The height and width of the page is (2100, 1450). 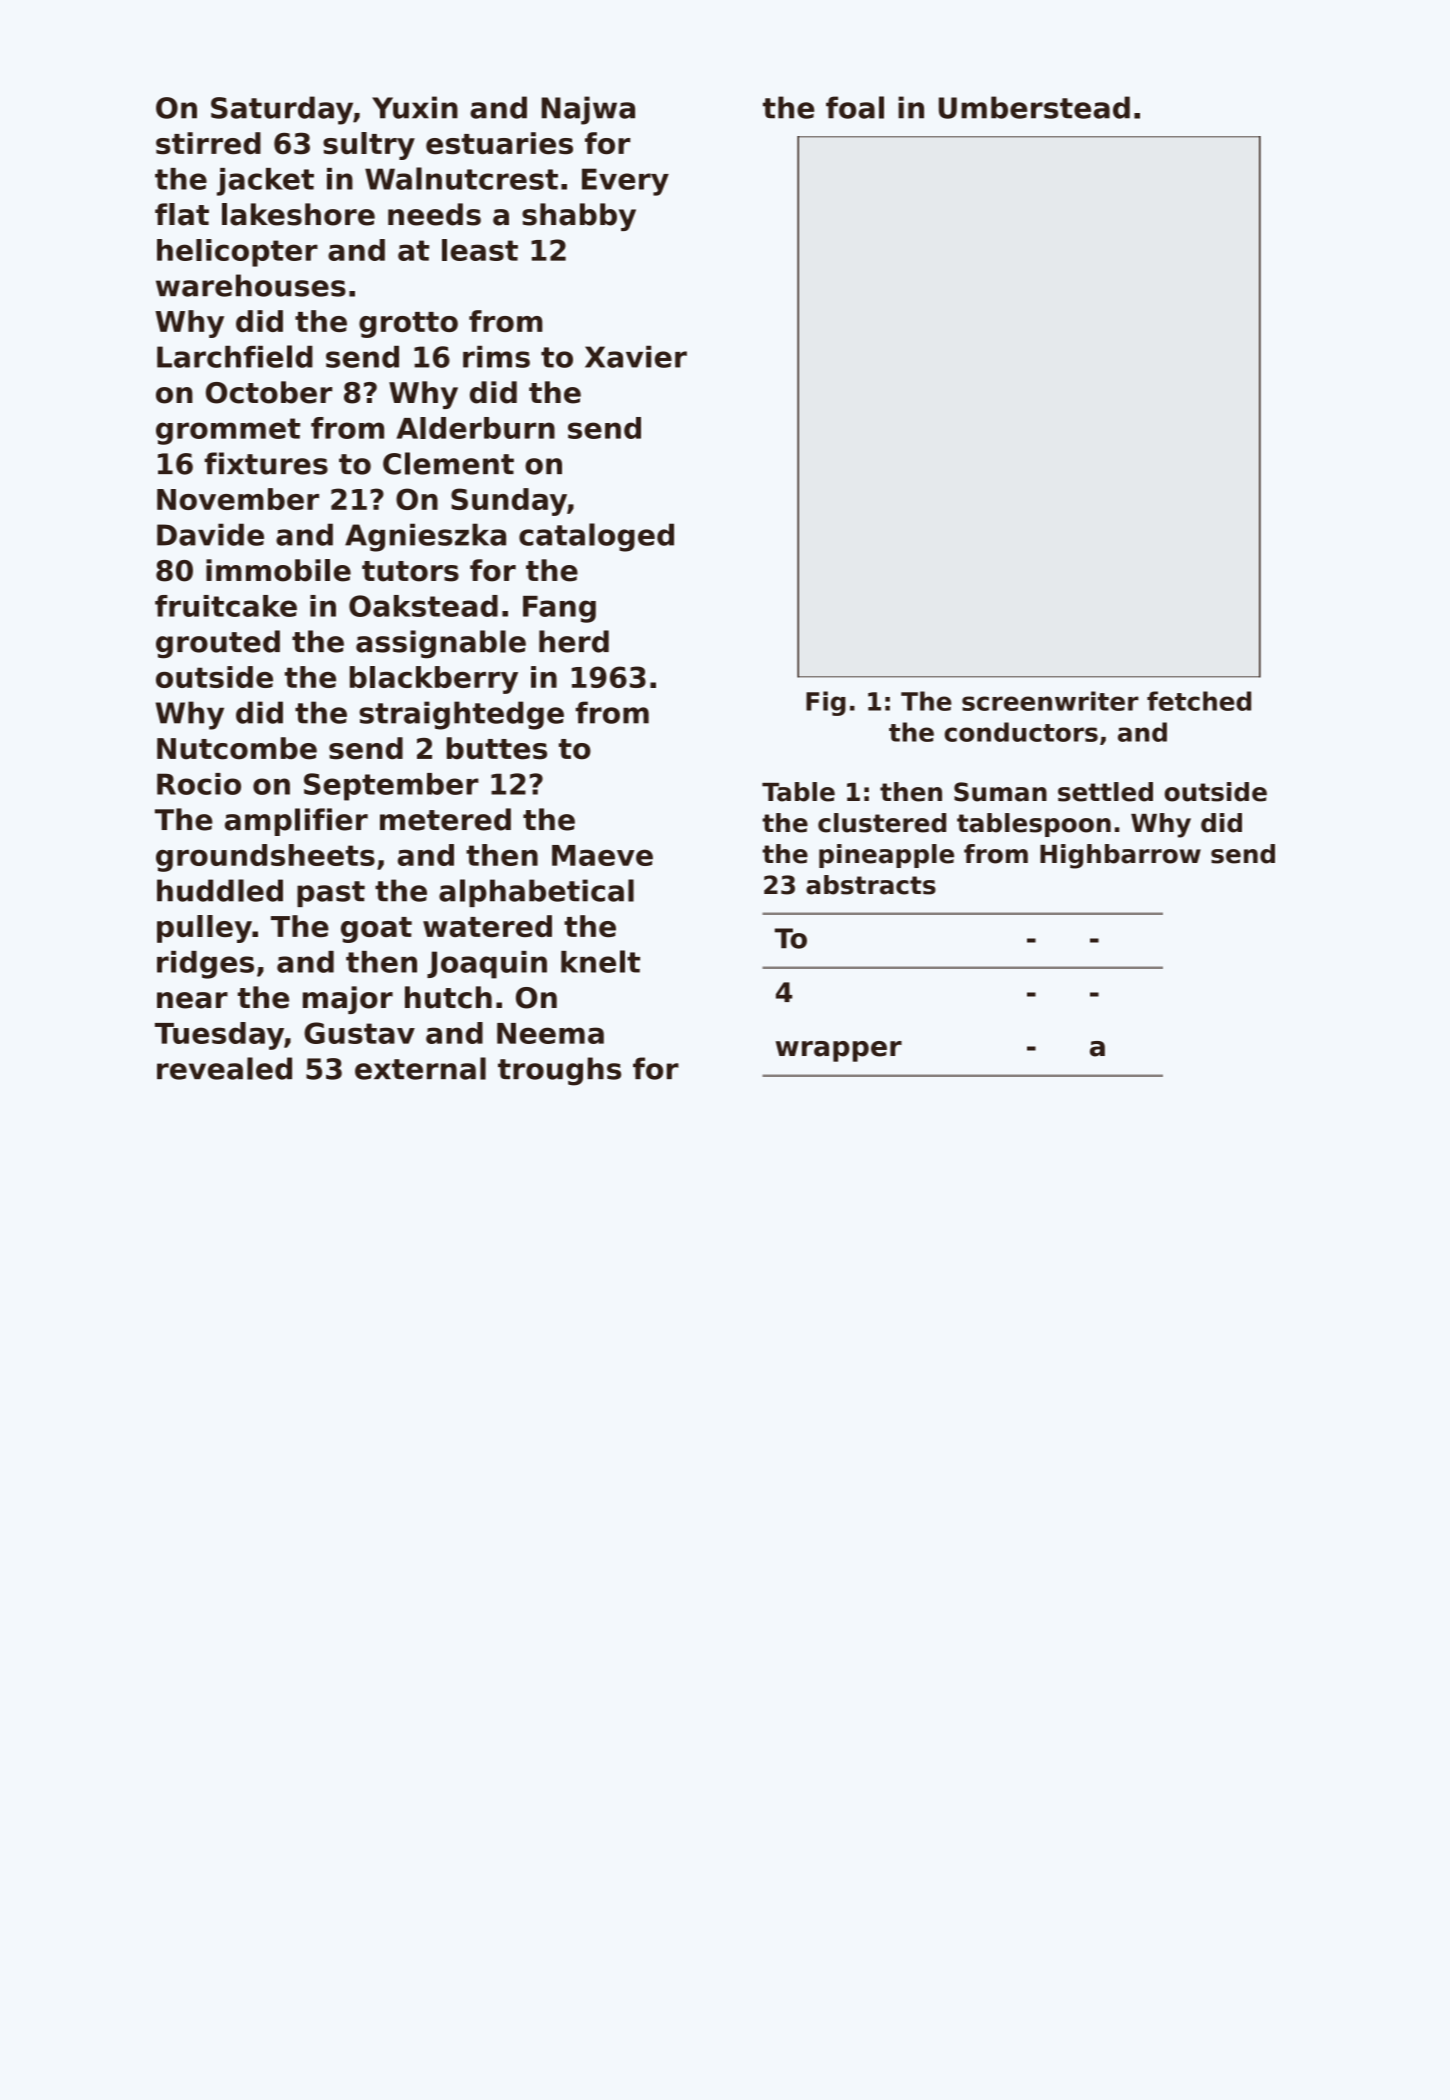 I want to click on Xavier, so click(x=636, y=357).
